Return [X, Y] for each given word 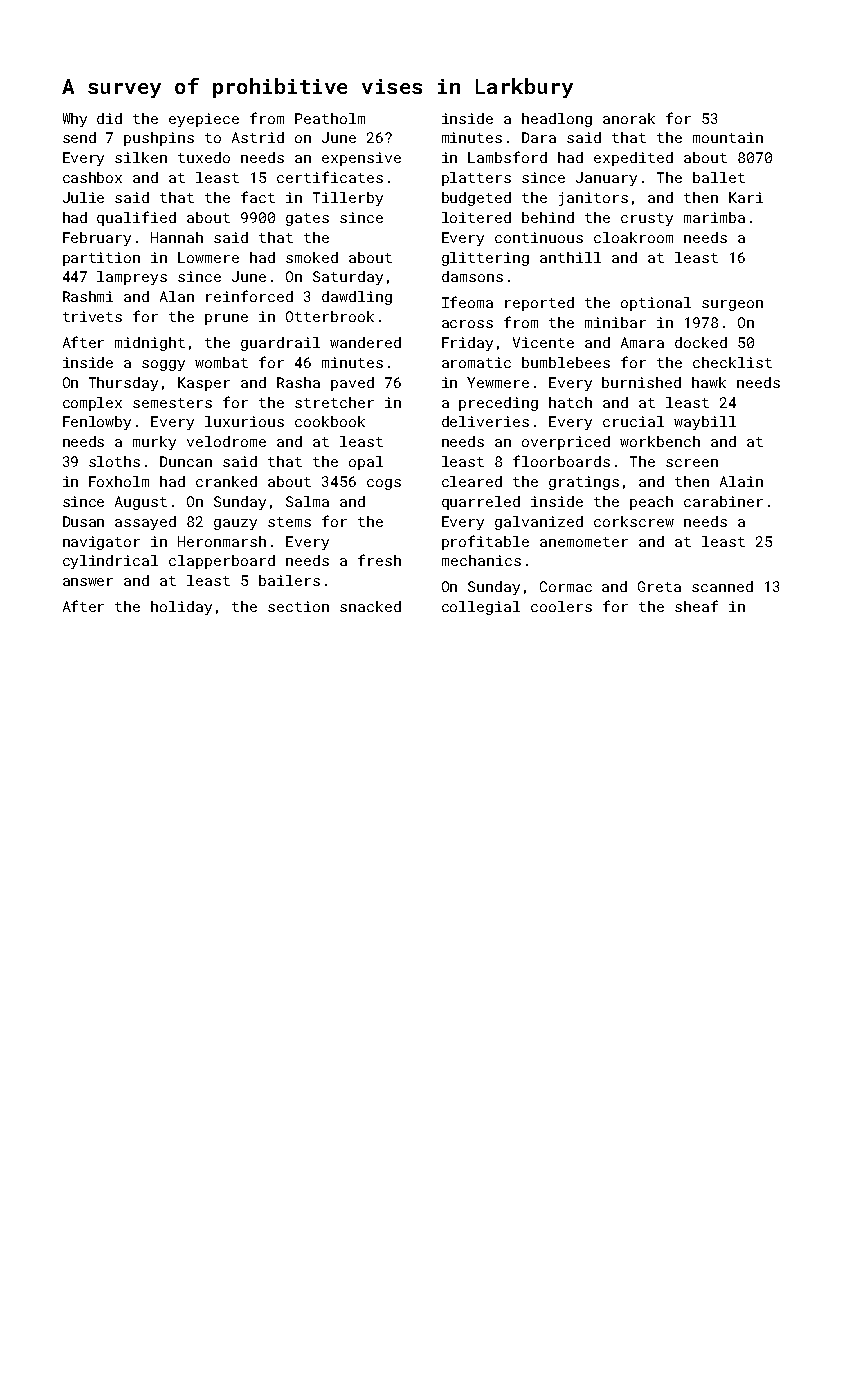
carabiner [723, 501]
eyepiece [204, 120]
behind [548, 217]
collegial [481, 608]
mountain [728, 137]
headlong [557, 120]
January [606, 179]
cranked [226, 481]
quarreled [481, 503]
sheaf [696, 606]
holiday [181, 608]
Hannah [177, 237]
